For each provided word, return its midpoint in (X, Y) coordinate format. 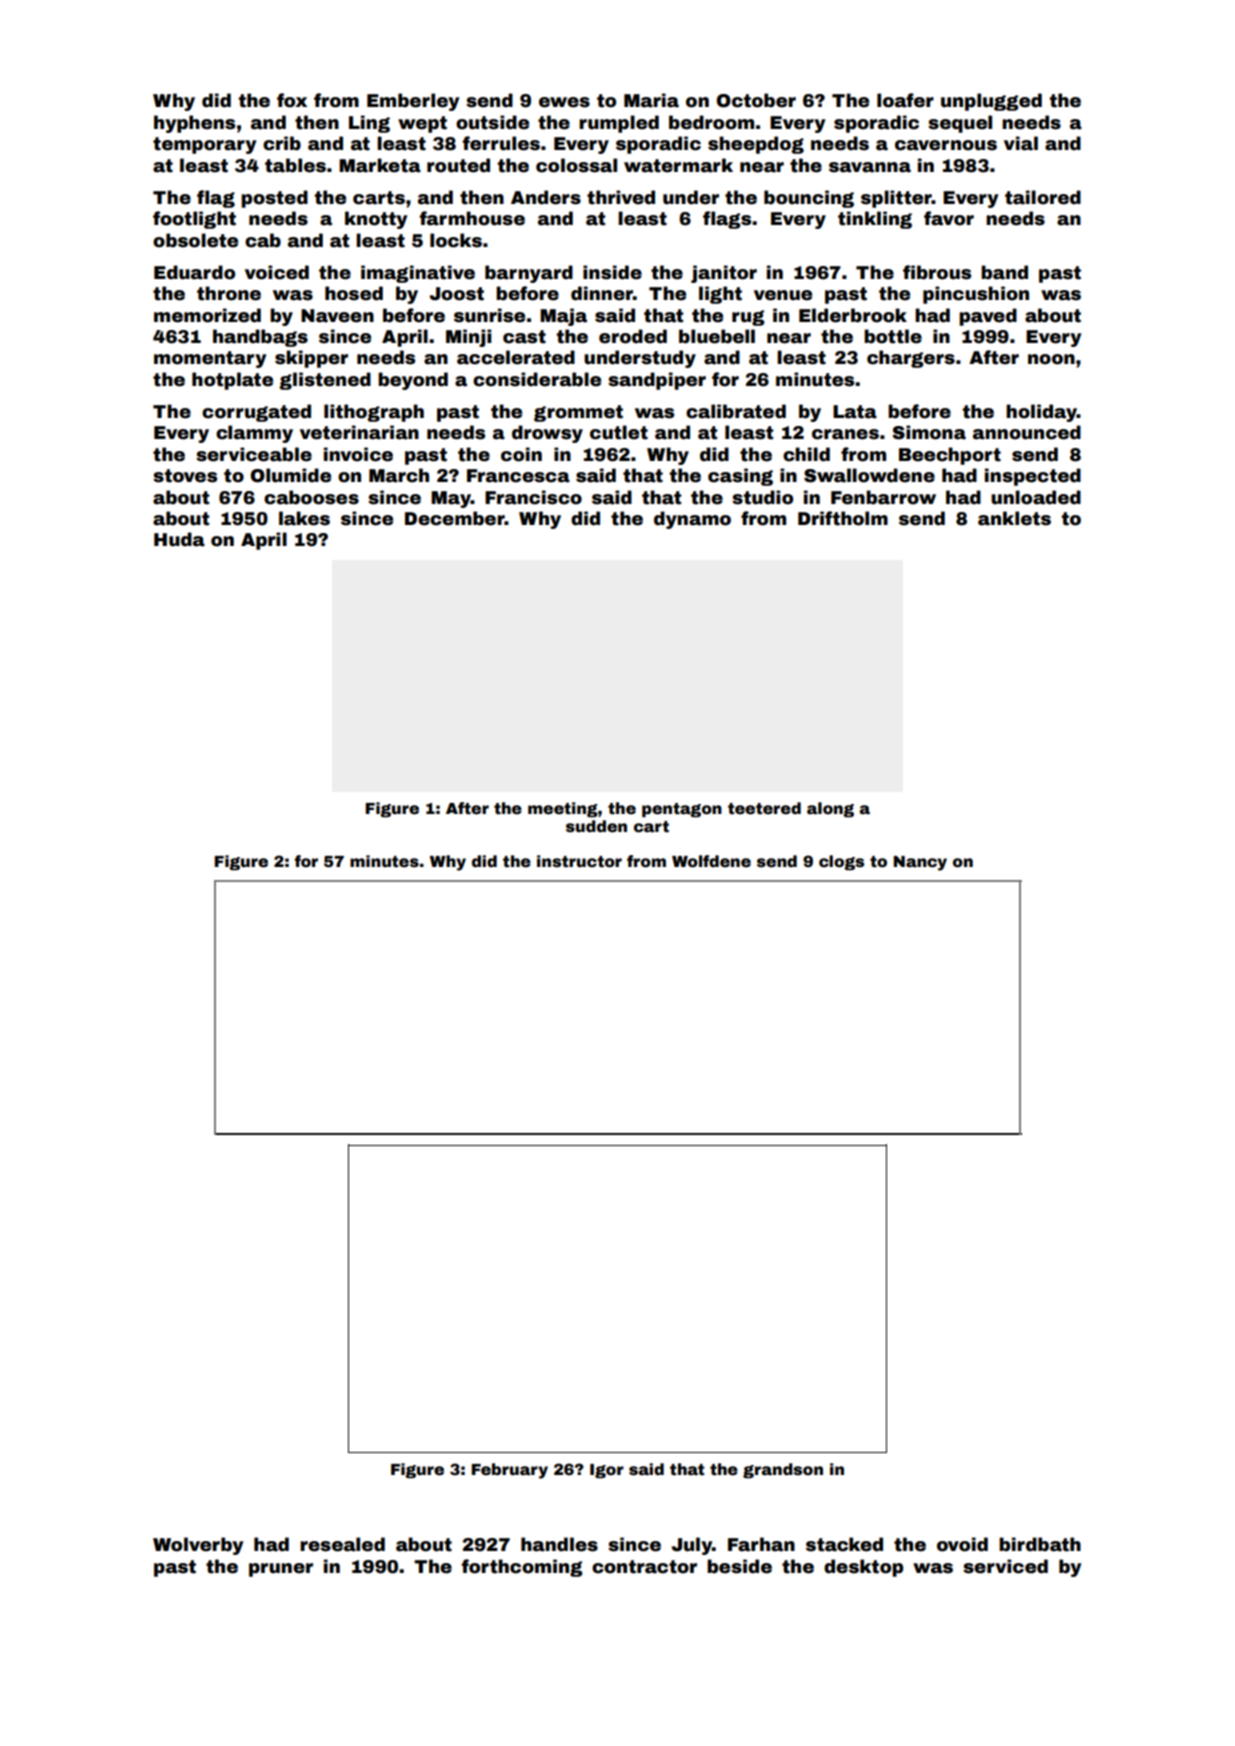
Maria (651, 100)
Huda (179, 539)
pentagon (682, 810)
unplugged (991, 102)
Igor (607, 1471)
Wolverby (198, 1546)
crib (282, 143)
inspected (1033, 477)
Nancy (920, 863)
